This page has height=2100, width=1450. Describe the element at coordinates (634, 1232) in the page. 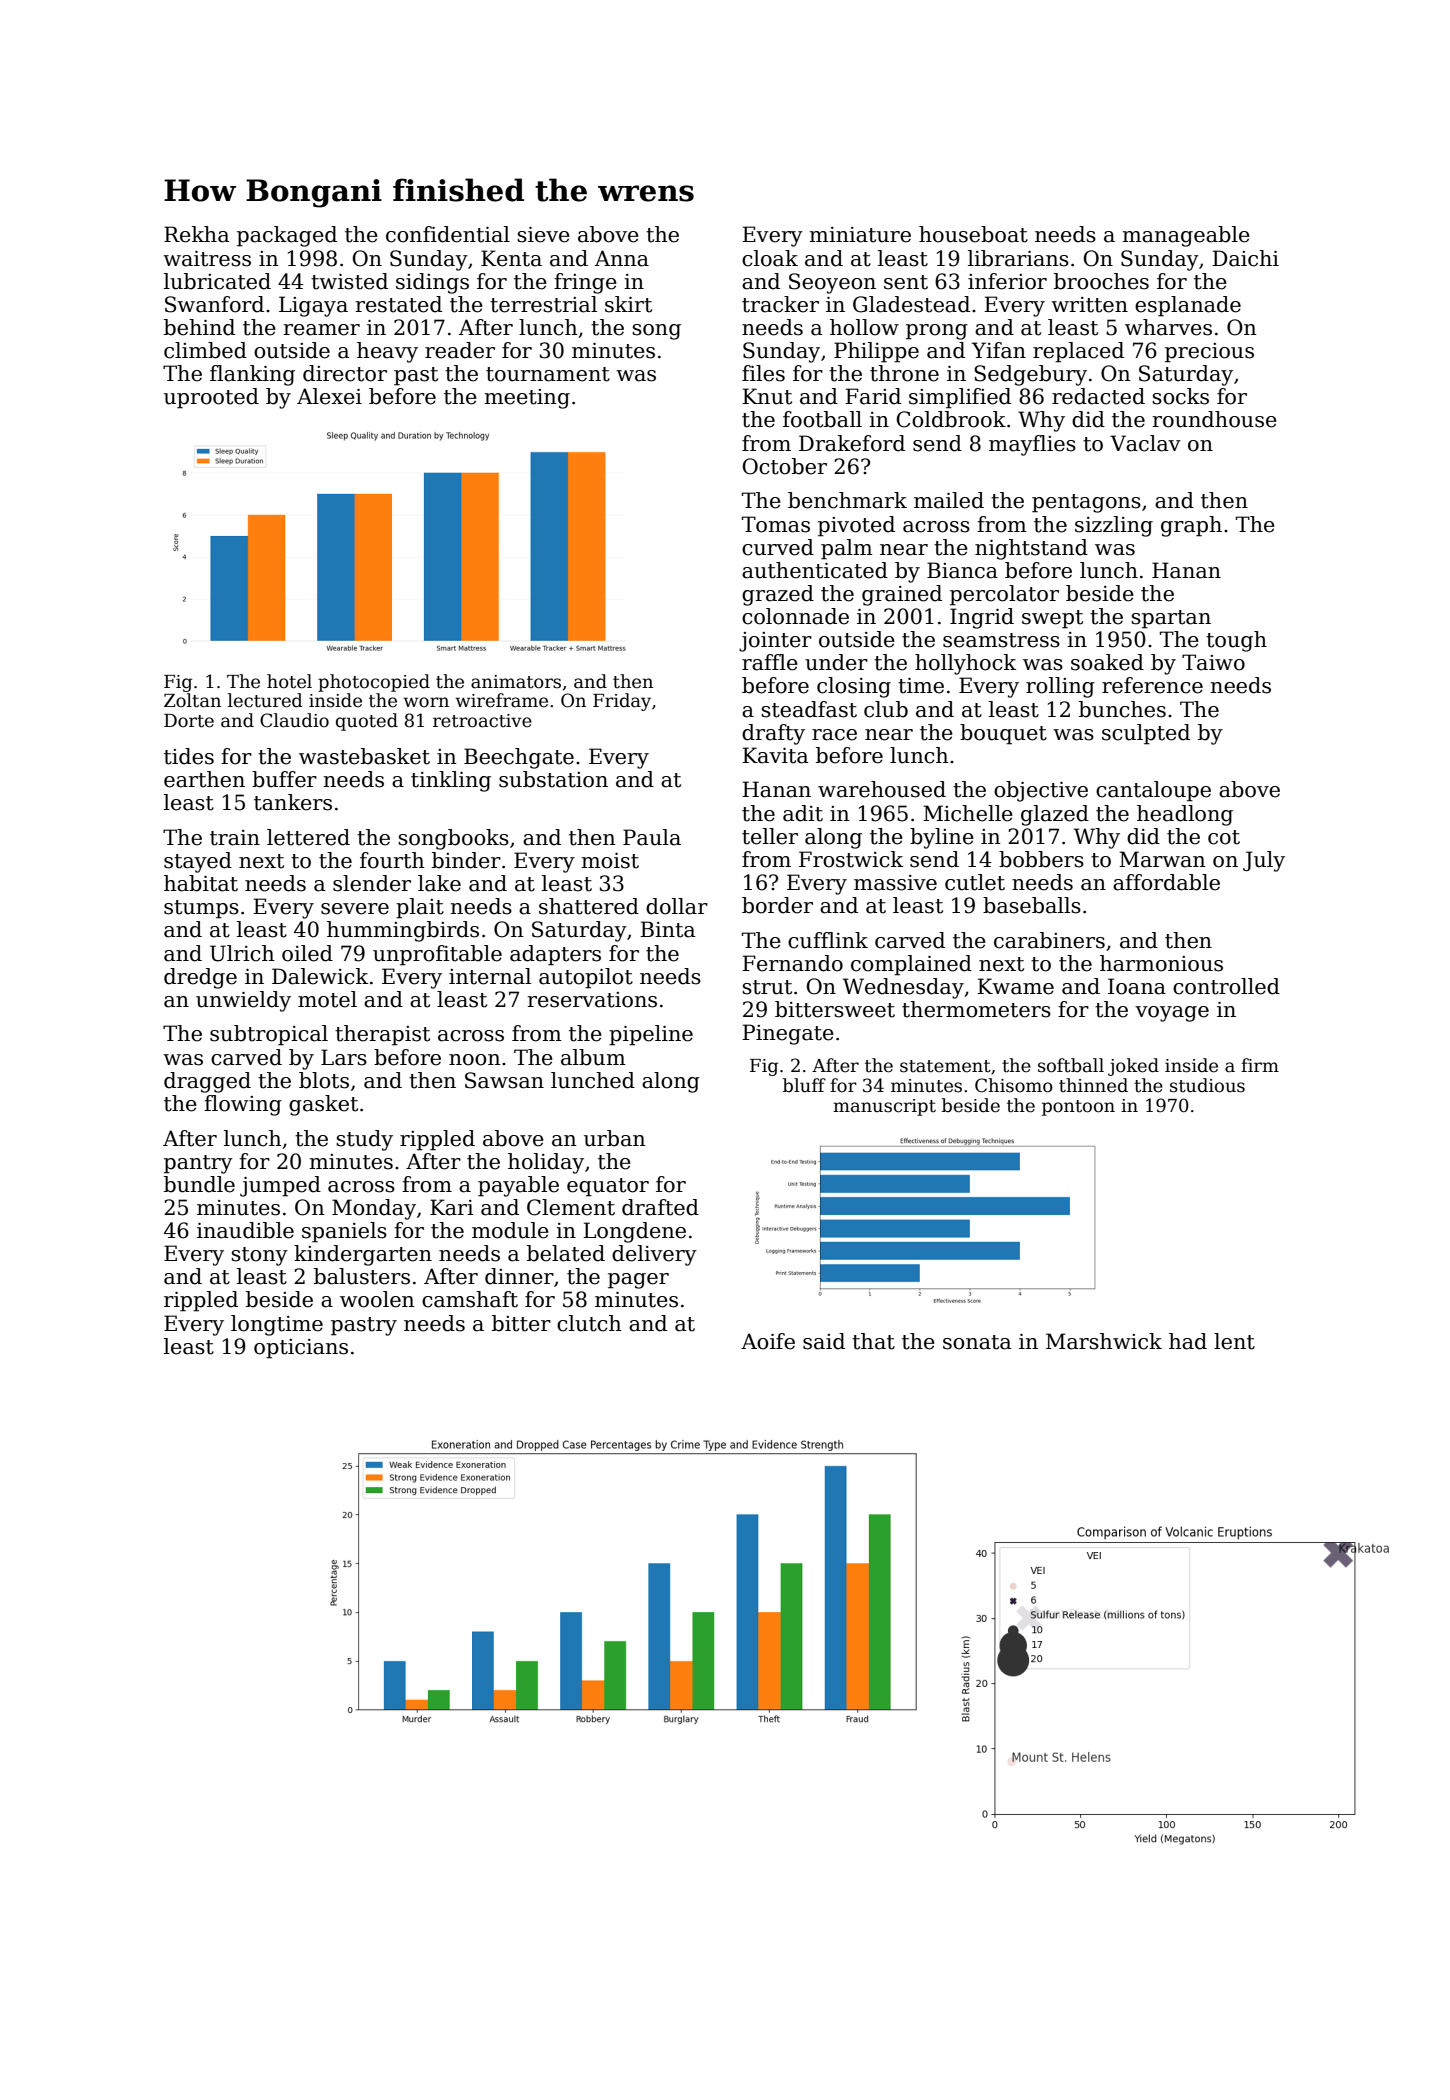

I see `Longdene` at that location.
